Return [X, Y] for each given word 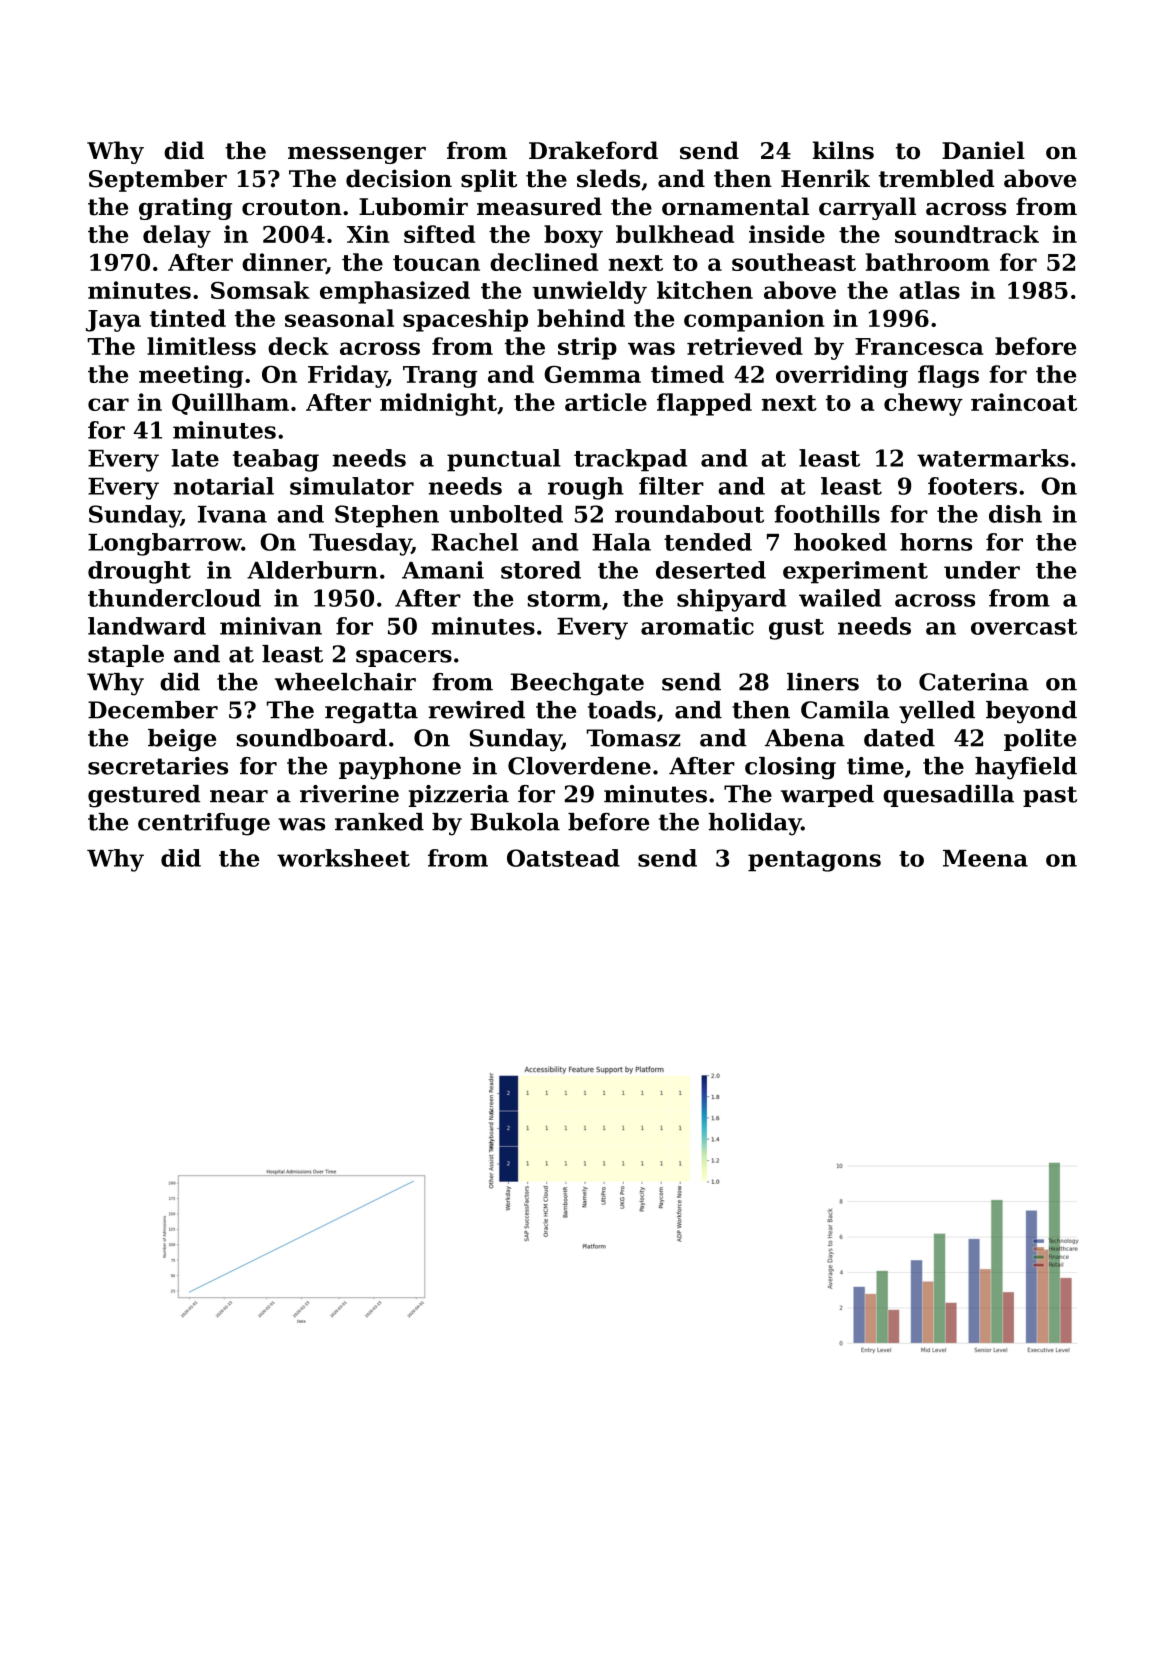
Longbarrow [165, 544]
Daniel [983, 150]
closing [790, 768]
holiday [754, 824]
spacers [404, 658]
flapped [704, 404]
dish [1015, 514]
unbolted [506, 514]
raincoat [1024, 402]
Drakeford [593, 150]
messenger [357, 155]
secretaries [158, 766]
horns [936, 542]
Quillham [230, 404]
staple [126, 656]
